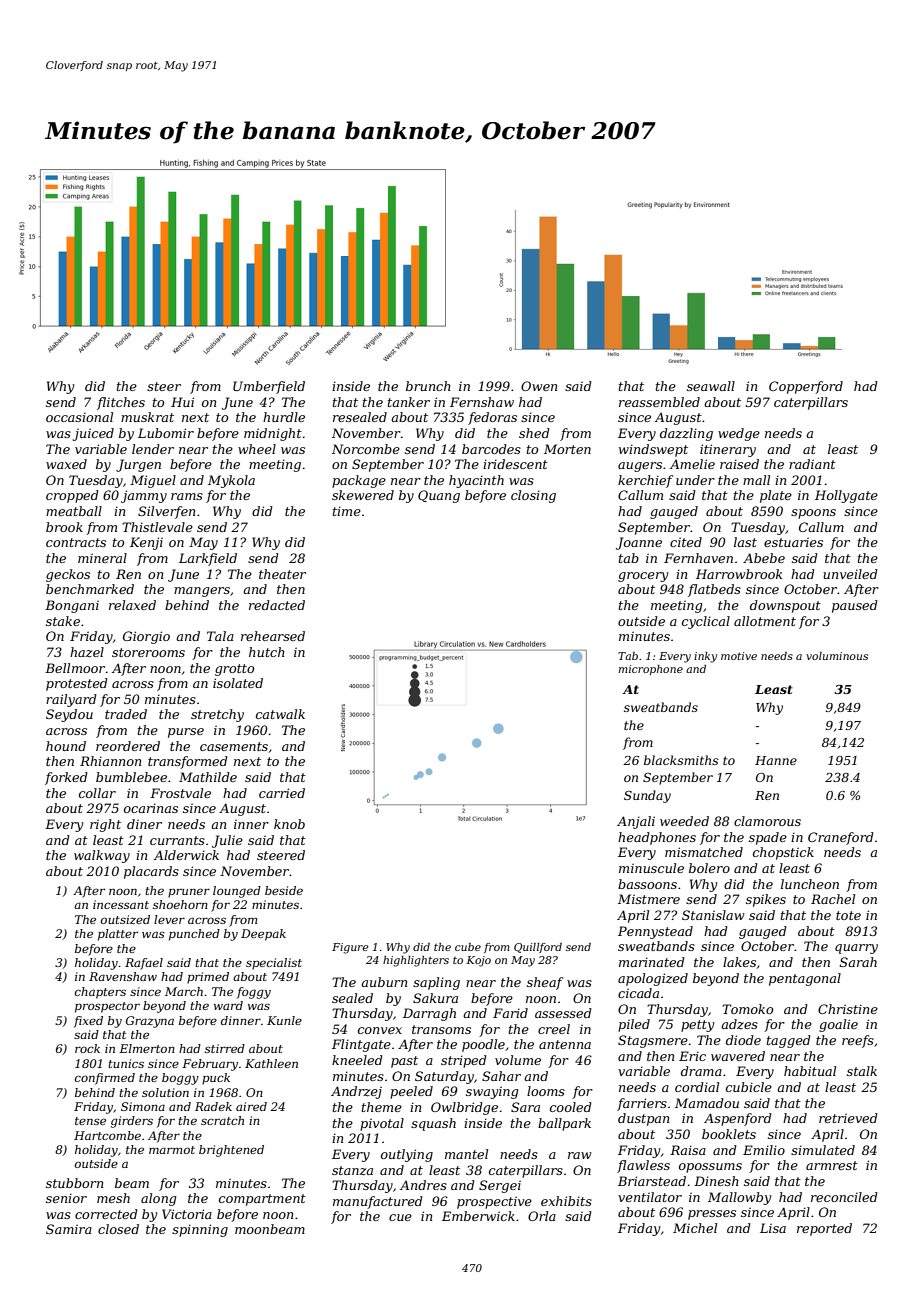 The width and height of the document is (924, 1308). I want to click on Copperford, so click(806, 387).
